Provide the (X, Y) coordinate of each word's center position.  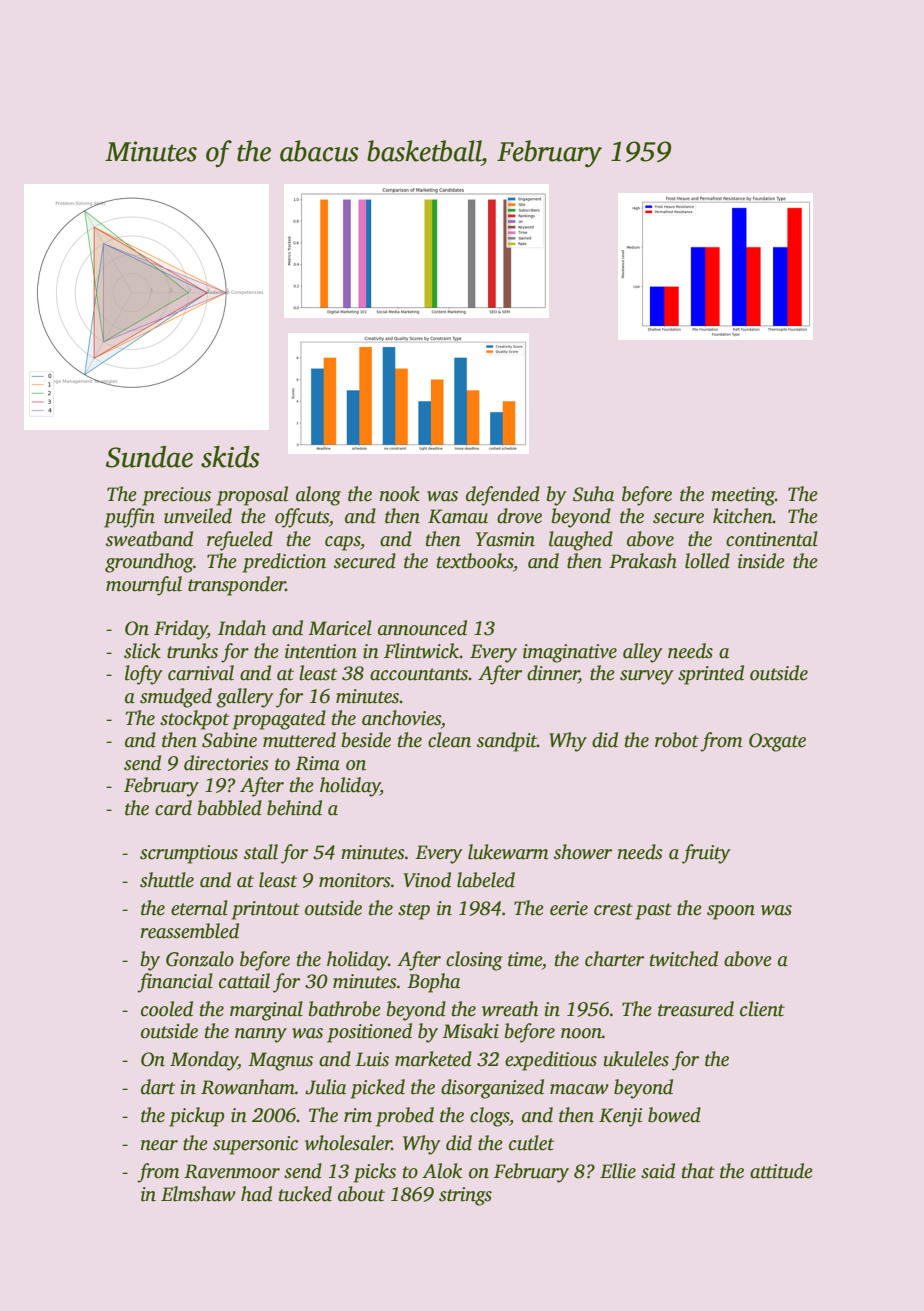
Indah (242, 628)
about (361, 1194)
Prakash (643, 561)
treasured (696, 1009)
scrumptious (189, 854)
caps (342, 543)
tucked (305, 1194)
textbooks (475, 562)
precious (176, 496)
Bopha (433, 983)
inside (761, 561)
